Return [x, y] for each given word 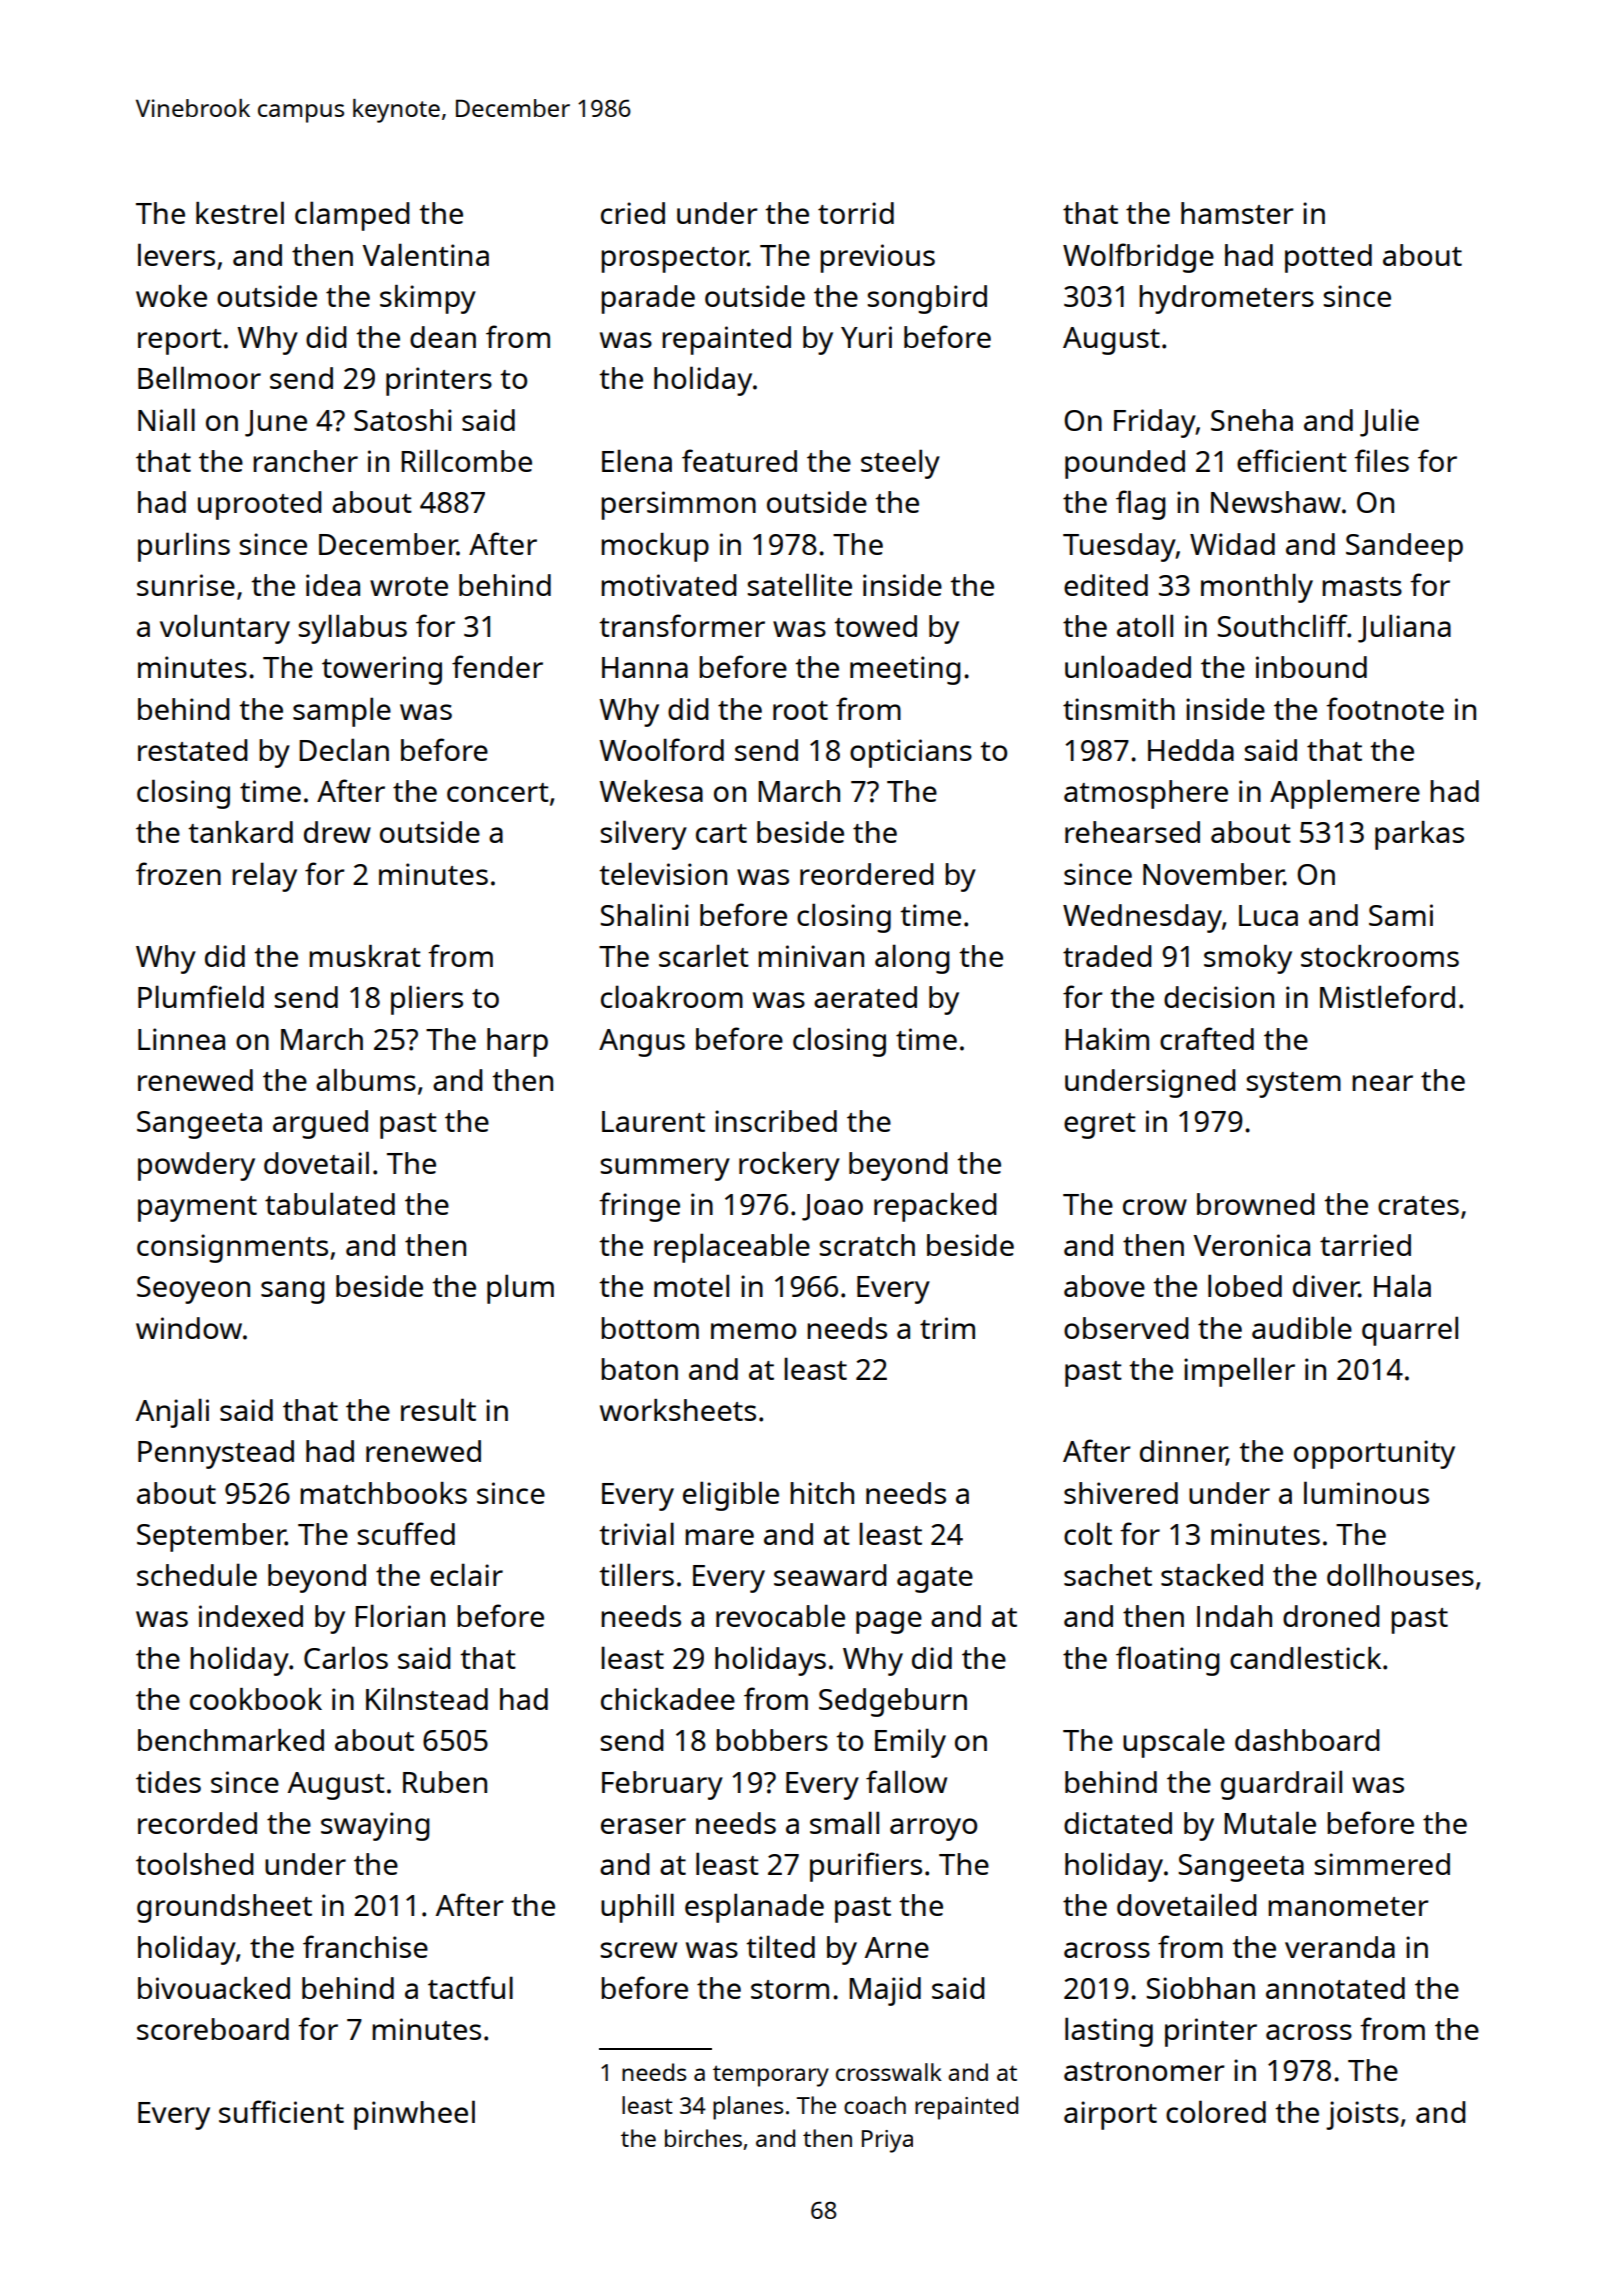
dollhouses [1400, 1574]
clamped [352, 216]
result [438, 1409]
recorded [197, 1823]
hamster [1237, 213]
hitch [822, 1493]
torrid [856, 213]
